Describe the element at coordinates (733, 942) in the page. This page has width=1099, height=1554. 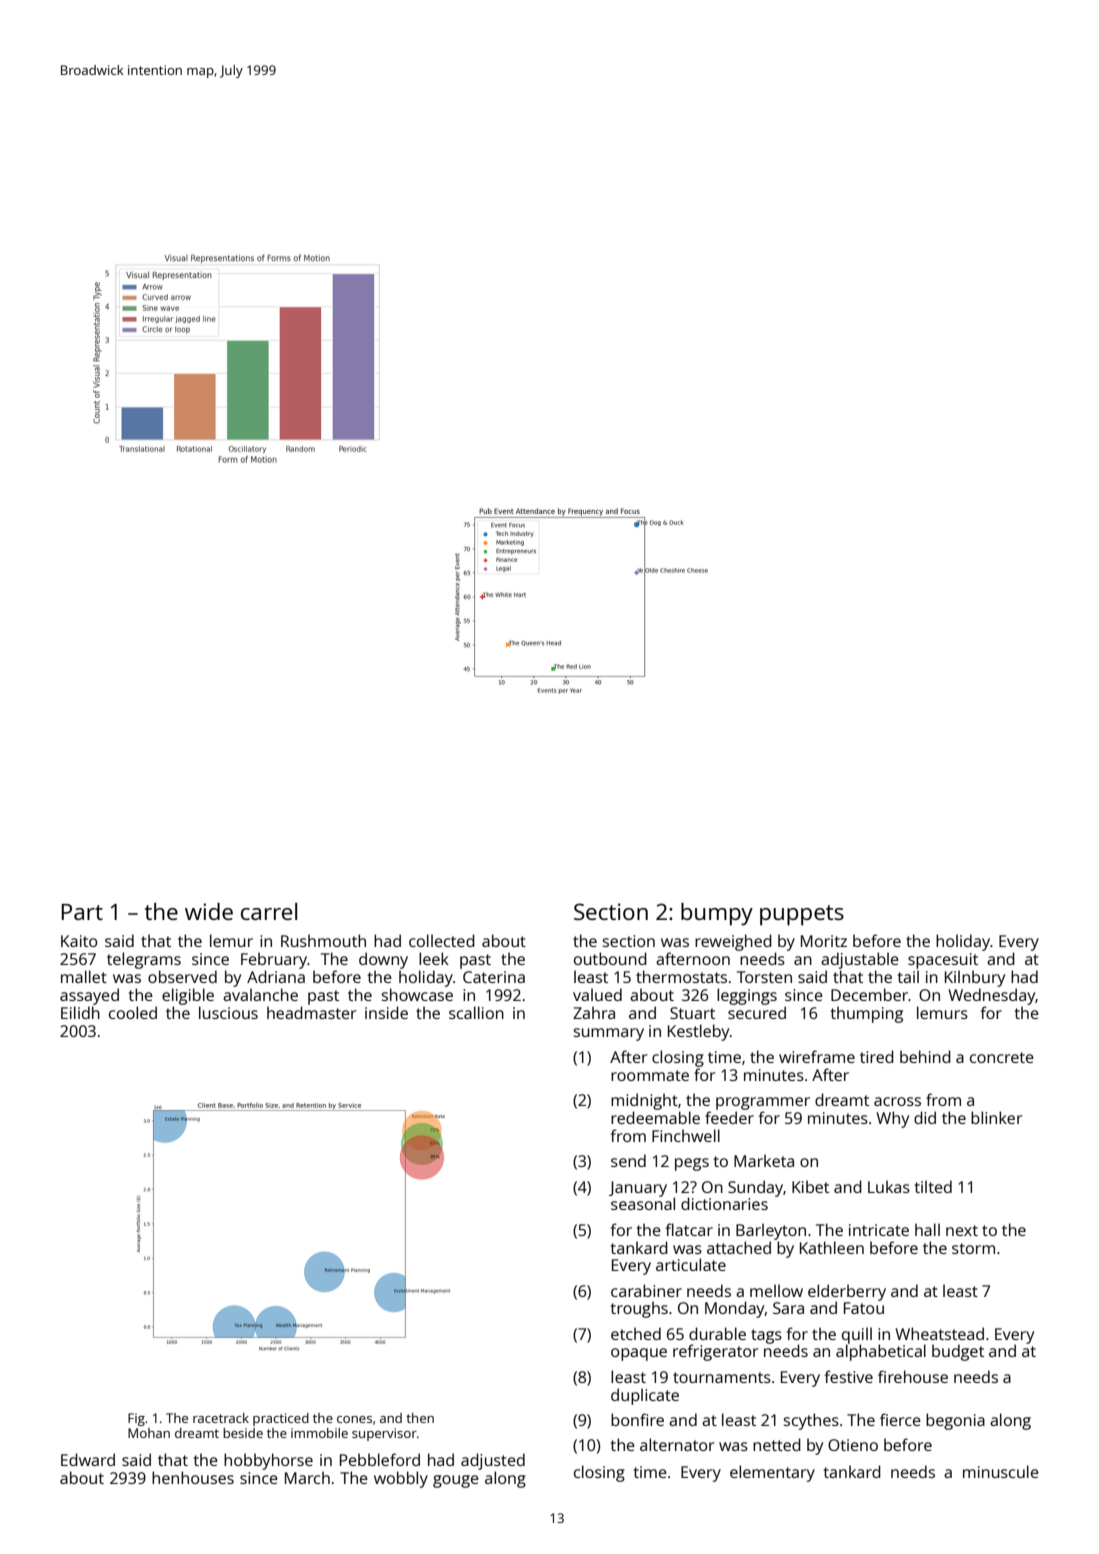
I see `reweighed` at that location.
